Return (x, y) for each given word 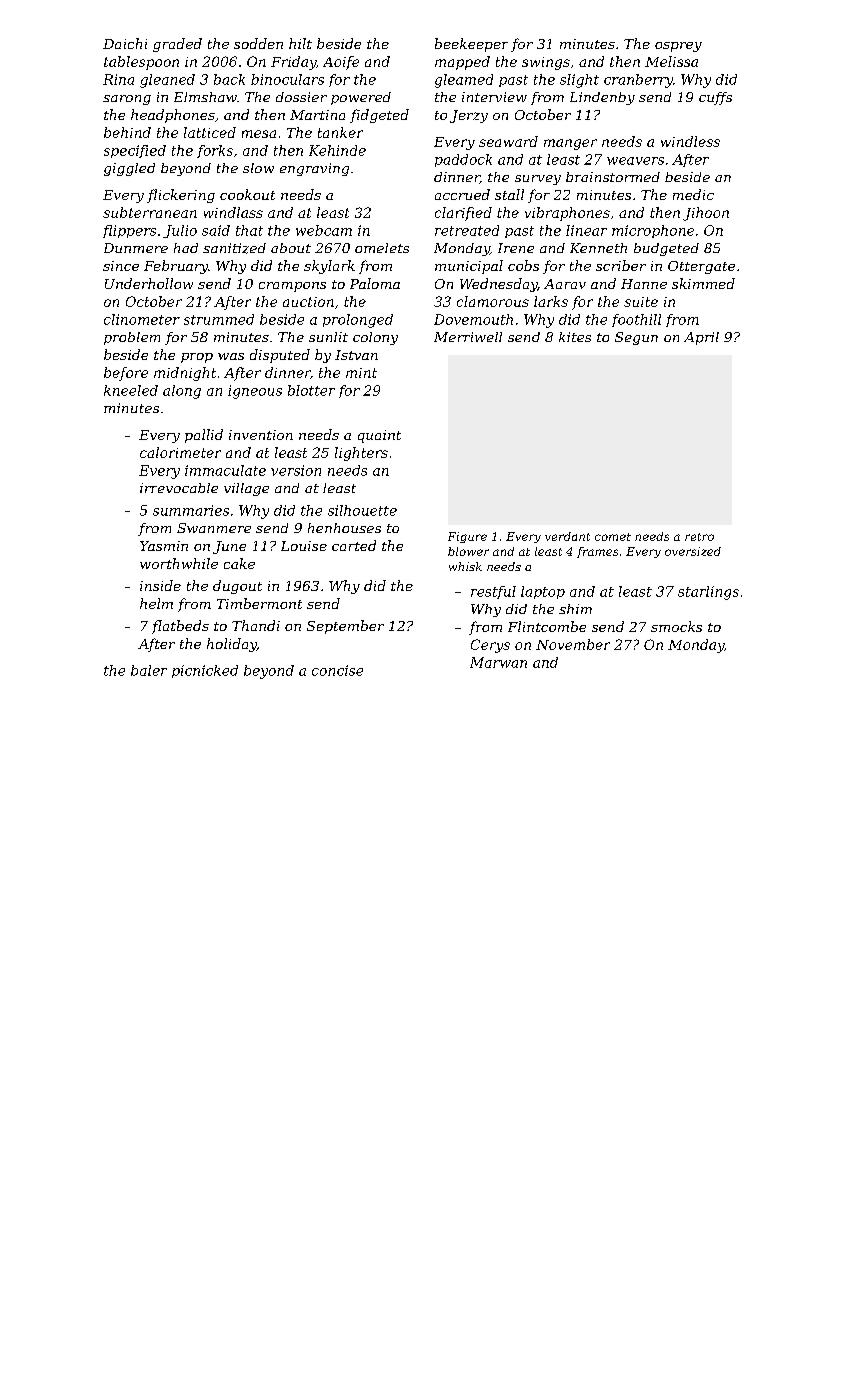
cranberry (638, 81)
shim (575, 609)
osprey (678, 47)
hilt (300, 43)
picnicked (205, 671)
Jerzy (469, 116)
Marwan (498, 662)
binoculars (287, 79)
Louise (304, 546)
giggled (129, 169)
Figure (467, 537)
